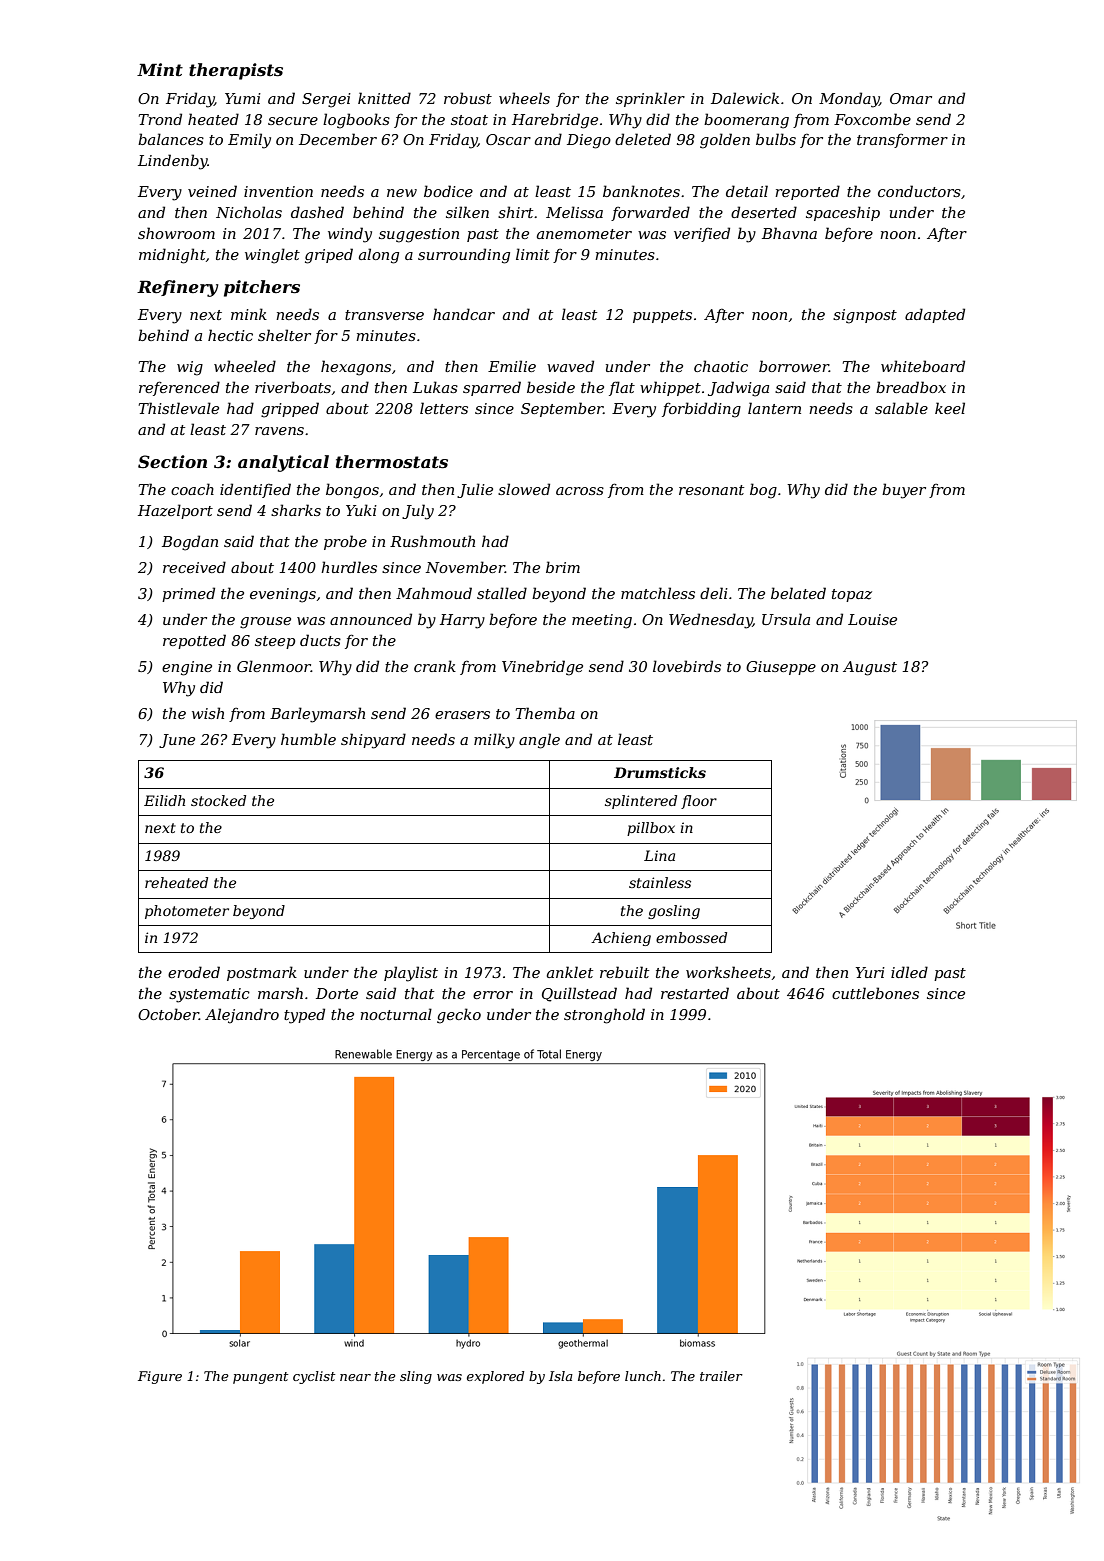 The width and height of the screenshot is (1104, 1561). I want to click on wheels, so click(524, 98).
